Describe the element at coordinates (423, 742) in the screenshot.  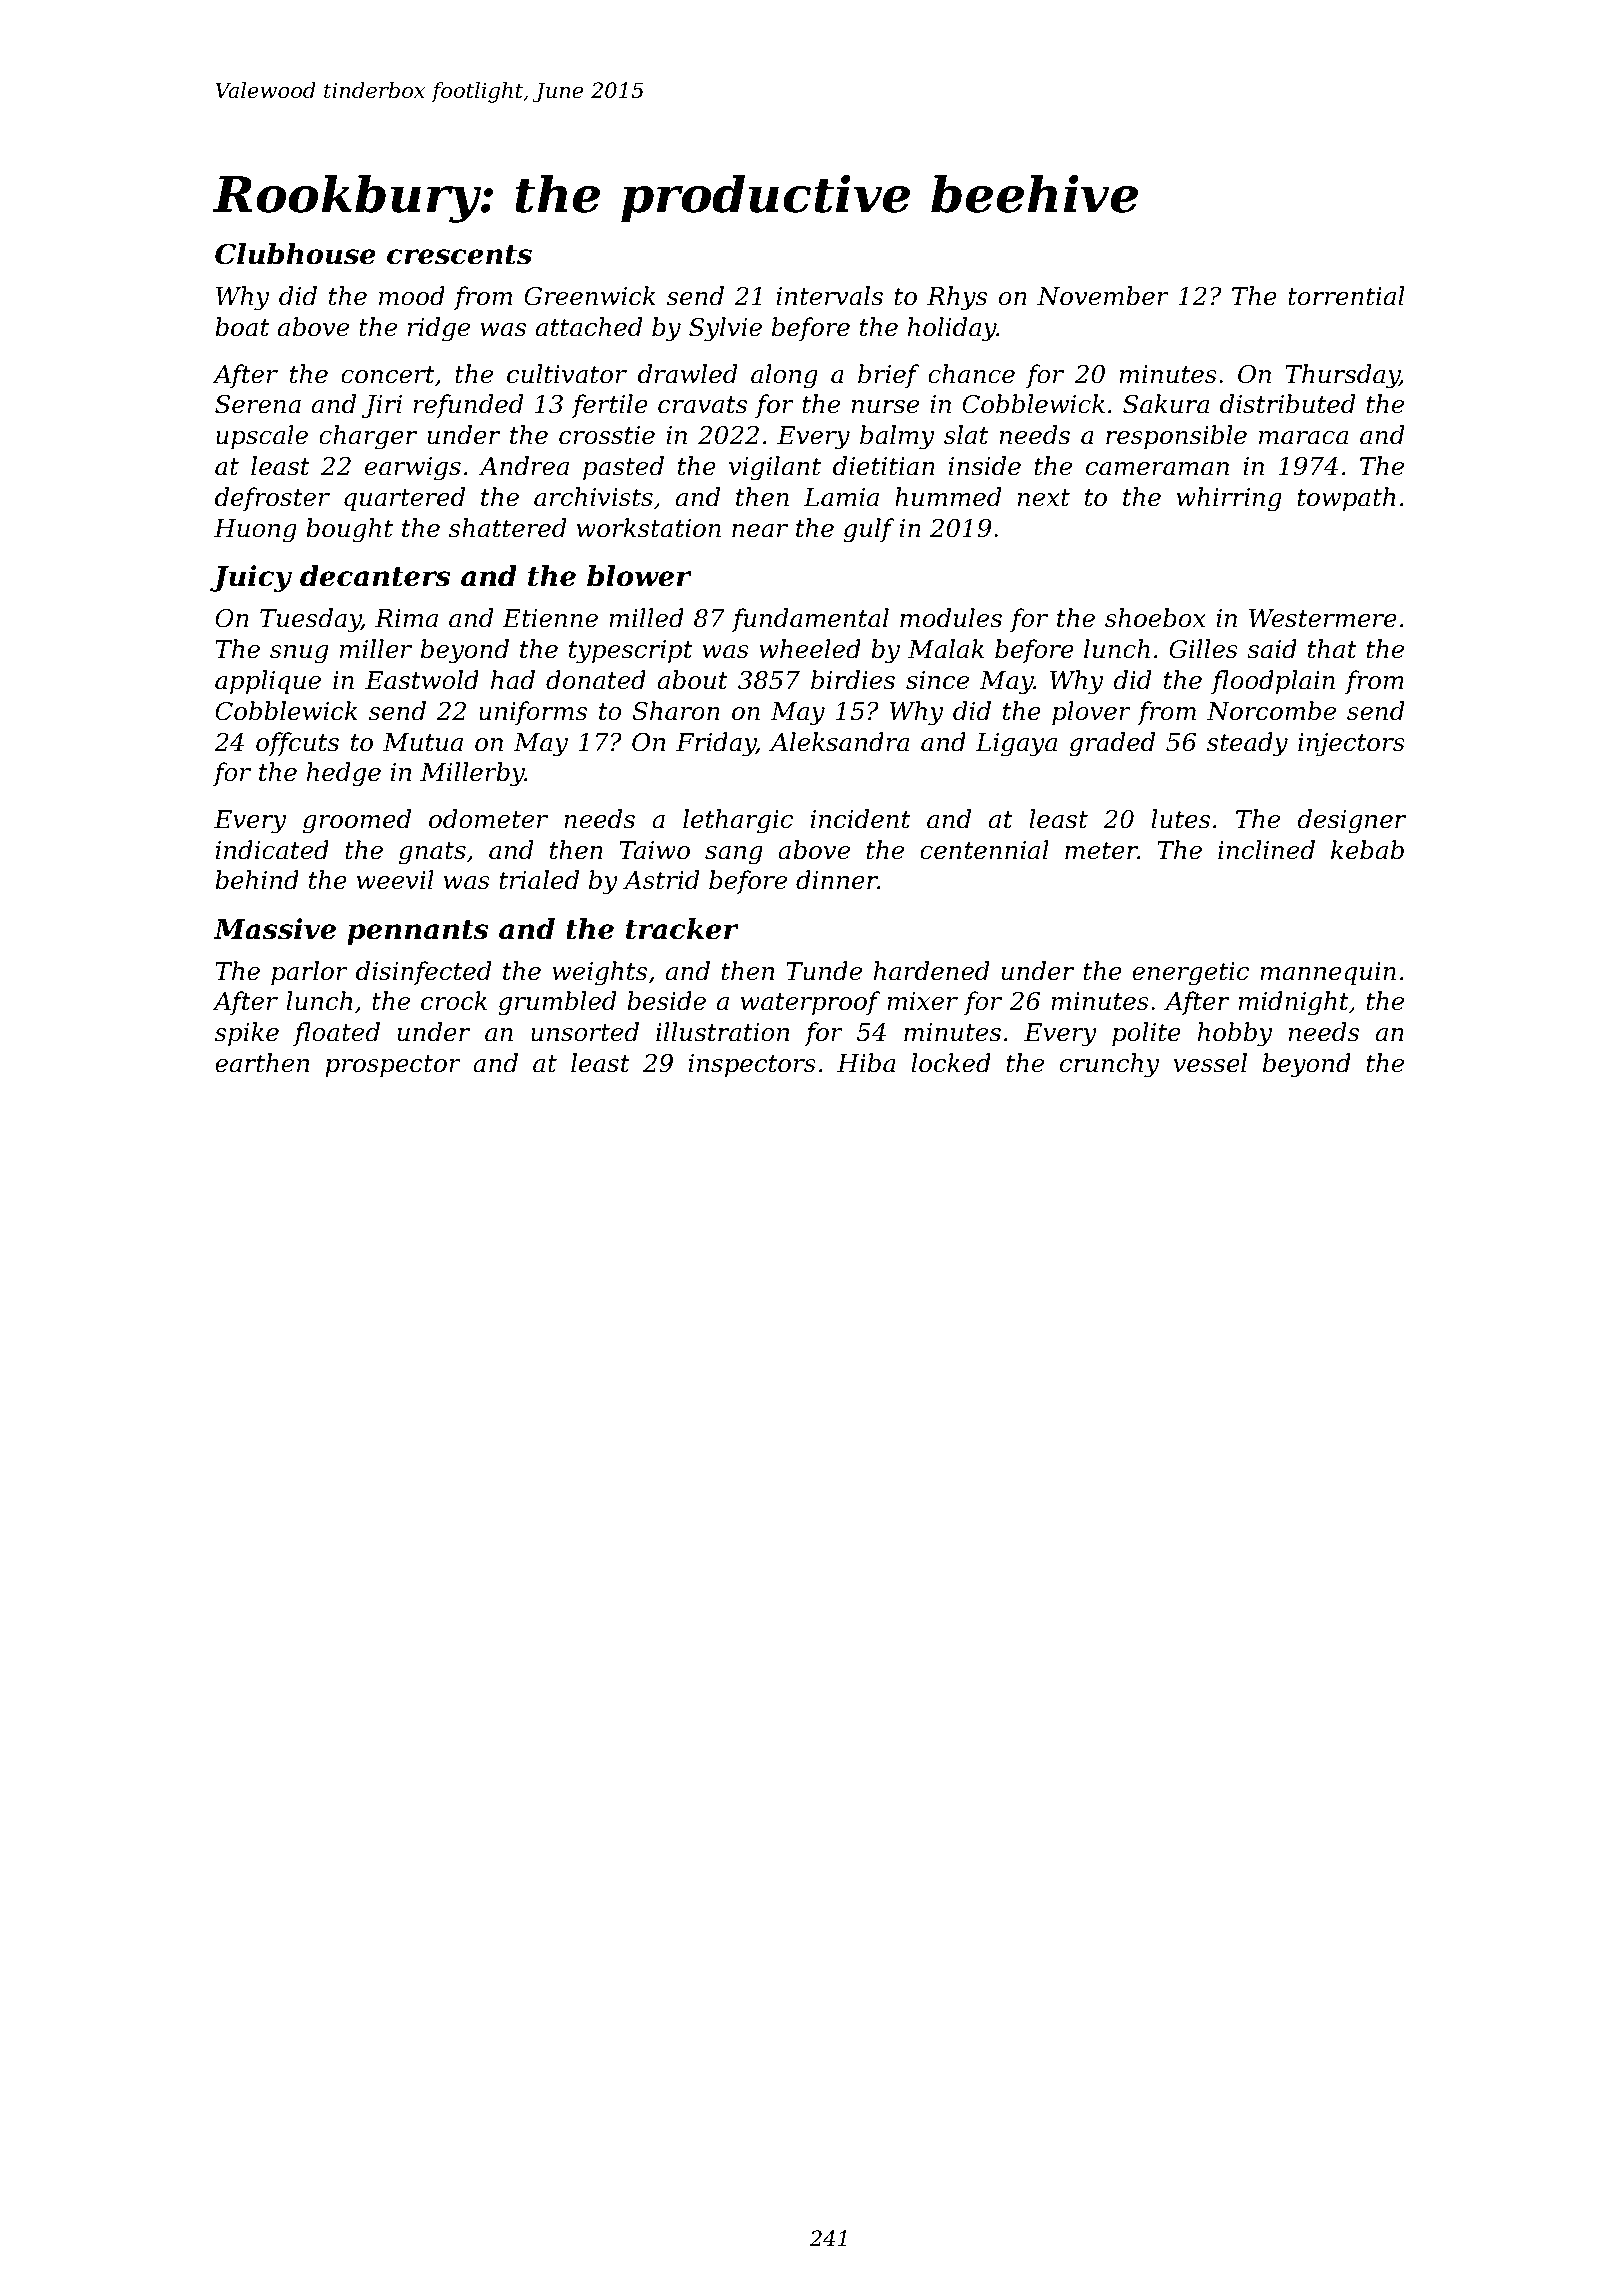
I see `Mutua` at that location.
